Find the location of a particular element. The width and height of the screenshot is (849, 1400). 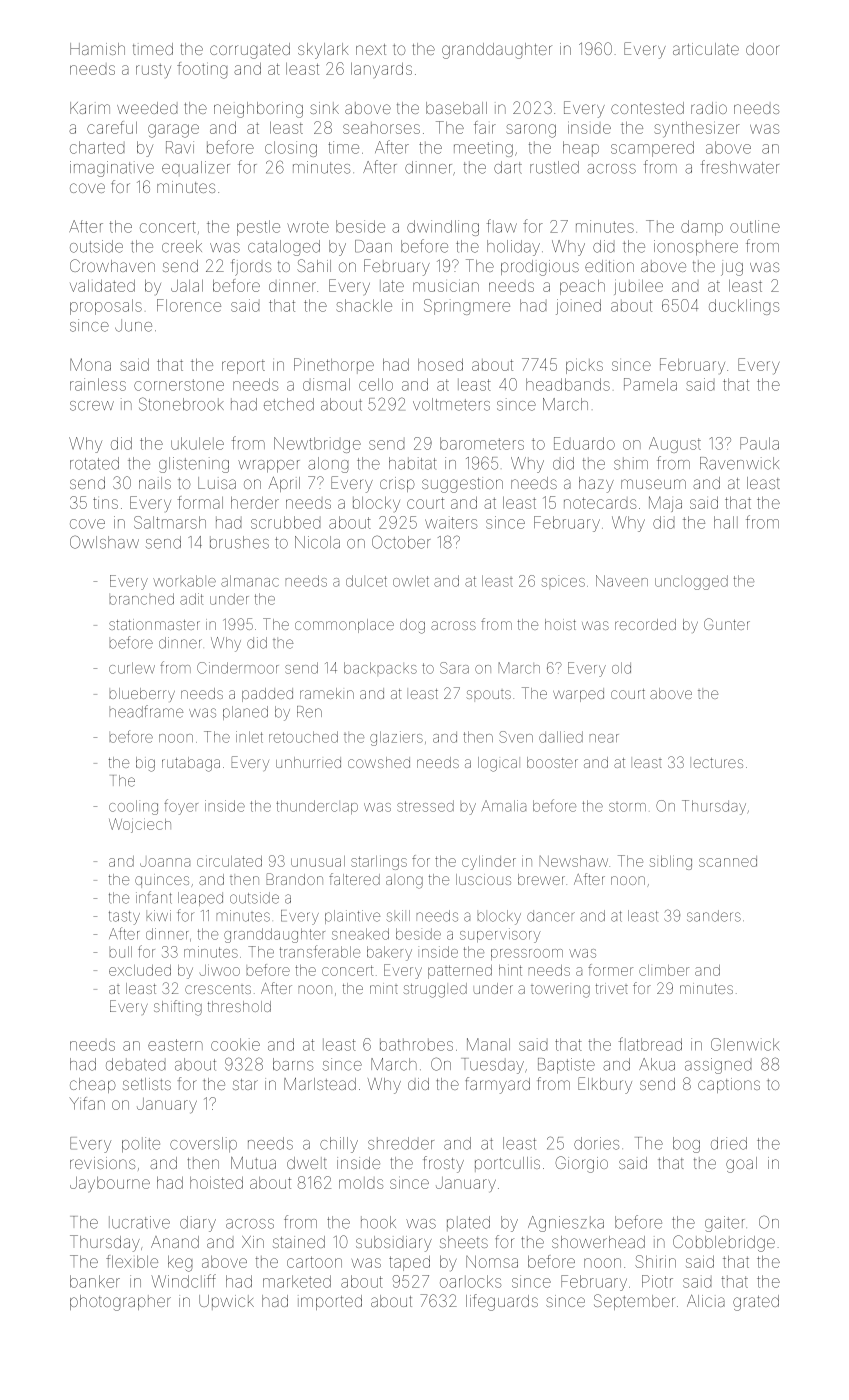

workable is located at coordinates (184, 581).
